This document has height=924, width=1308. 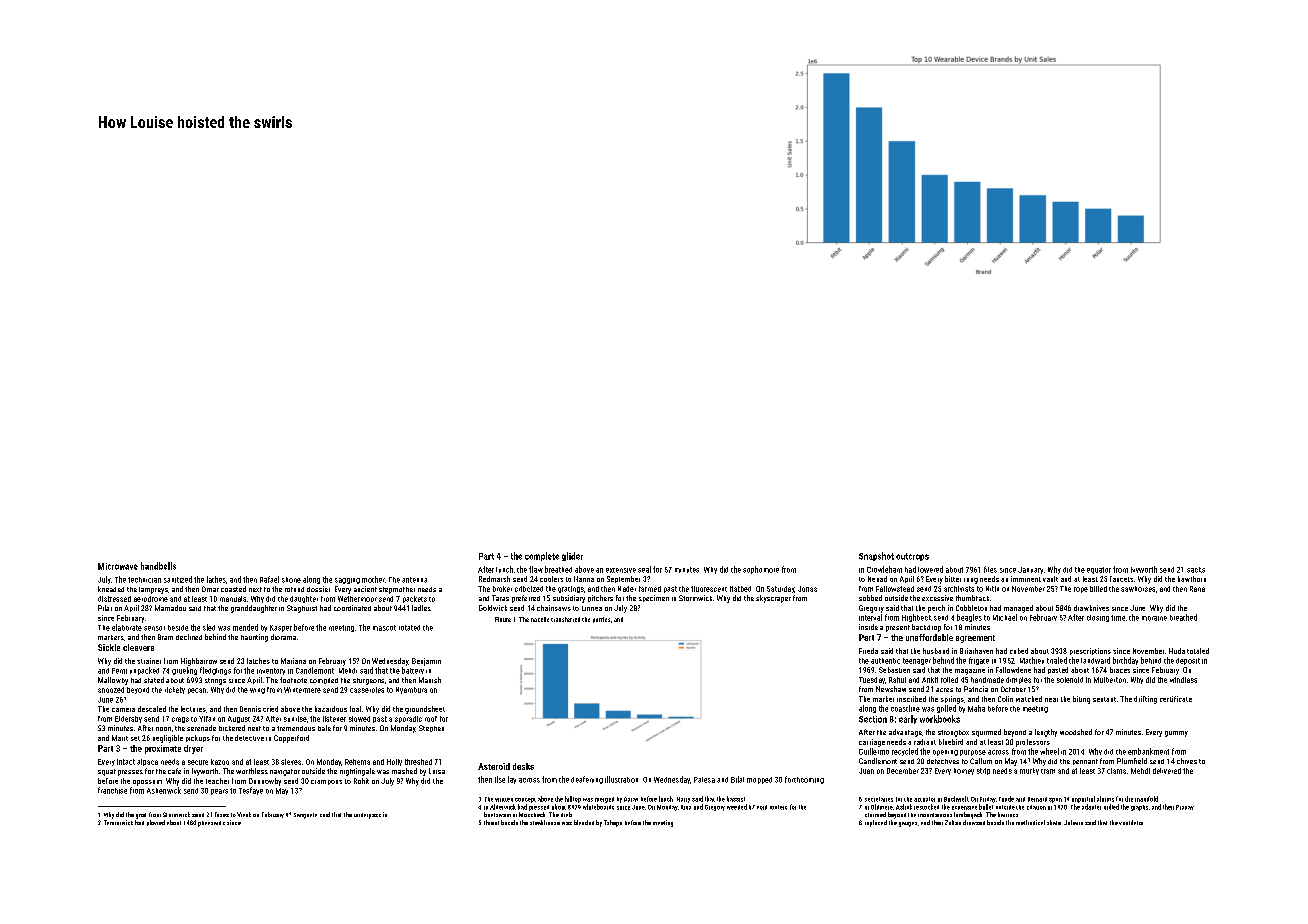 I want to click on Linnea, so click(x=592, y=608).
